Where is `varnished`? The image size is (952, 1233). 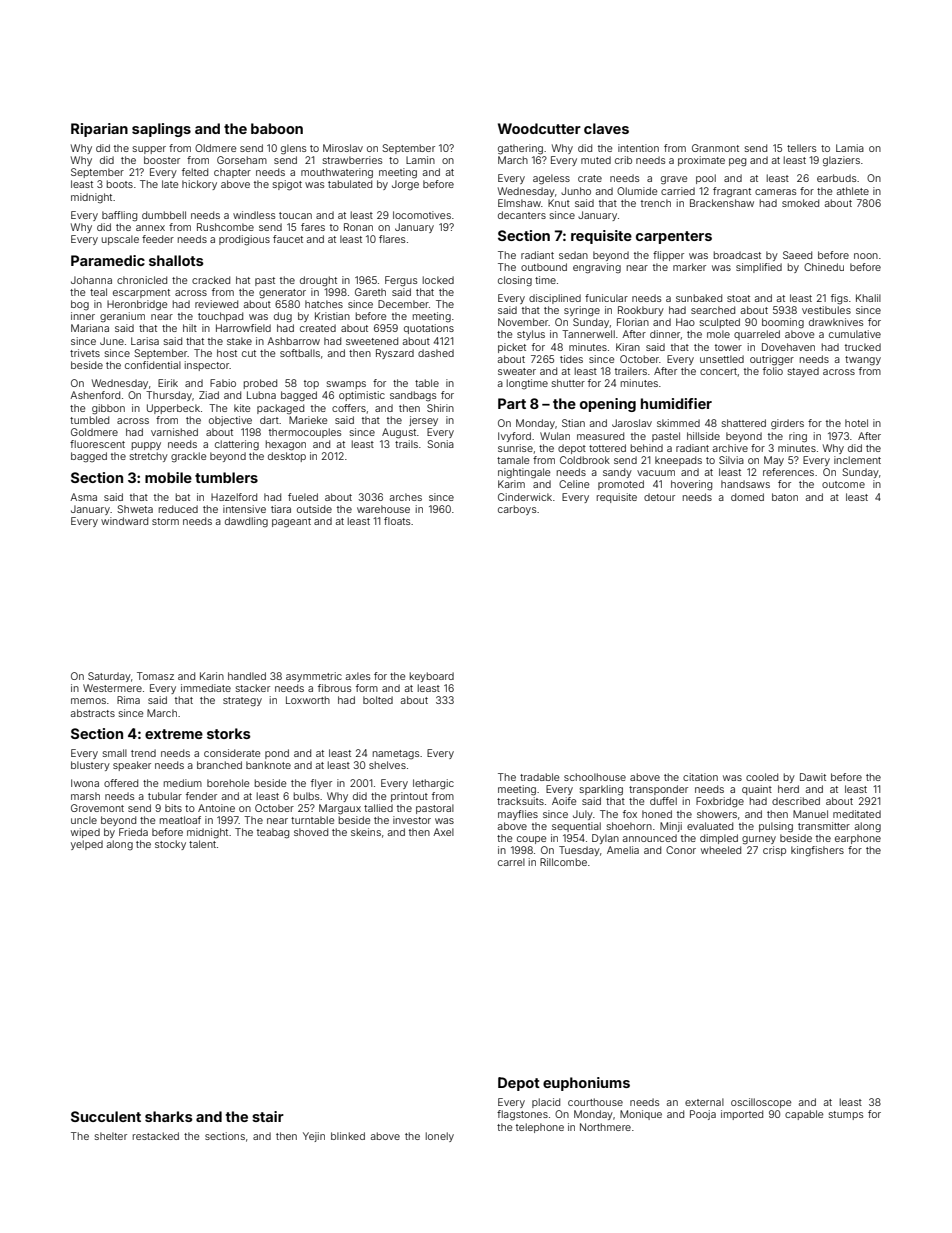 varnished is located at coordinates (174, 432).
